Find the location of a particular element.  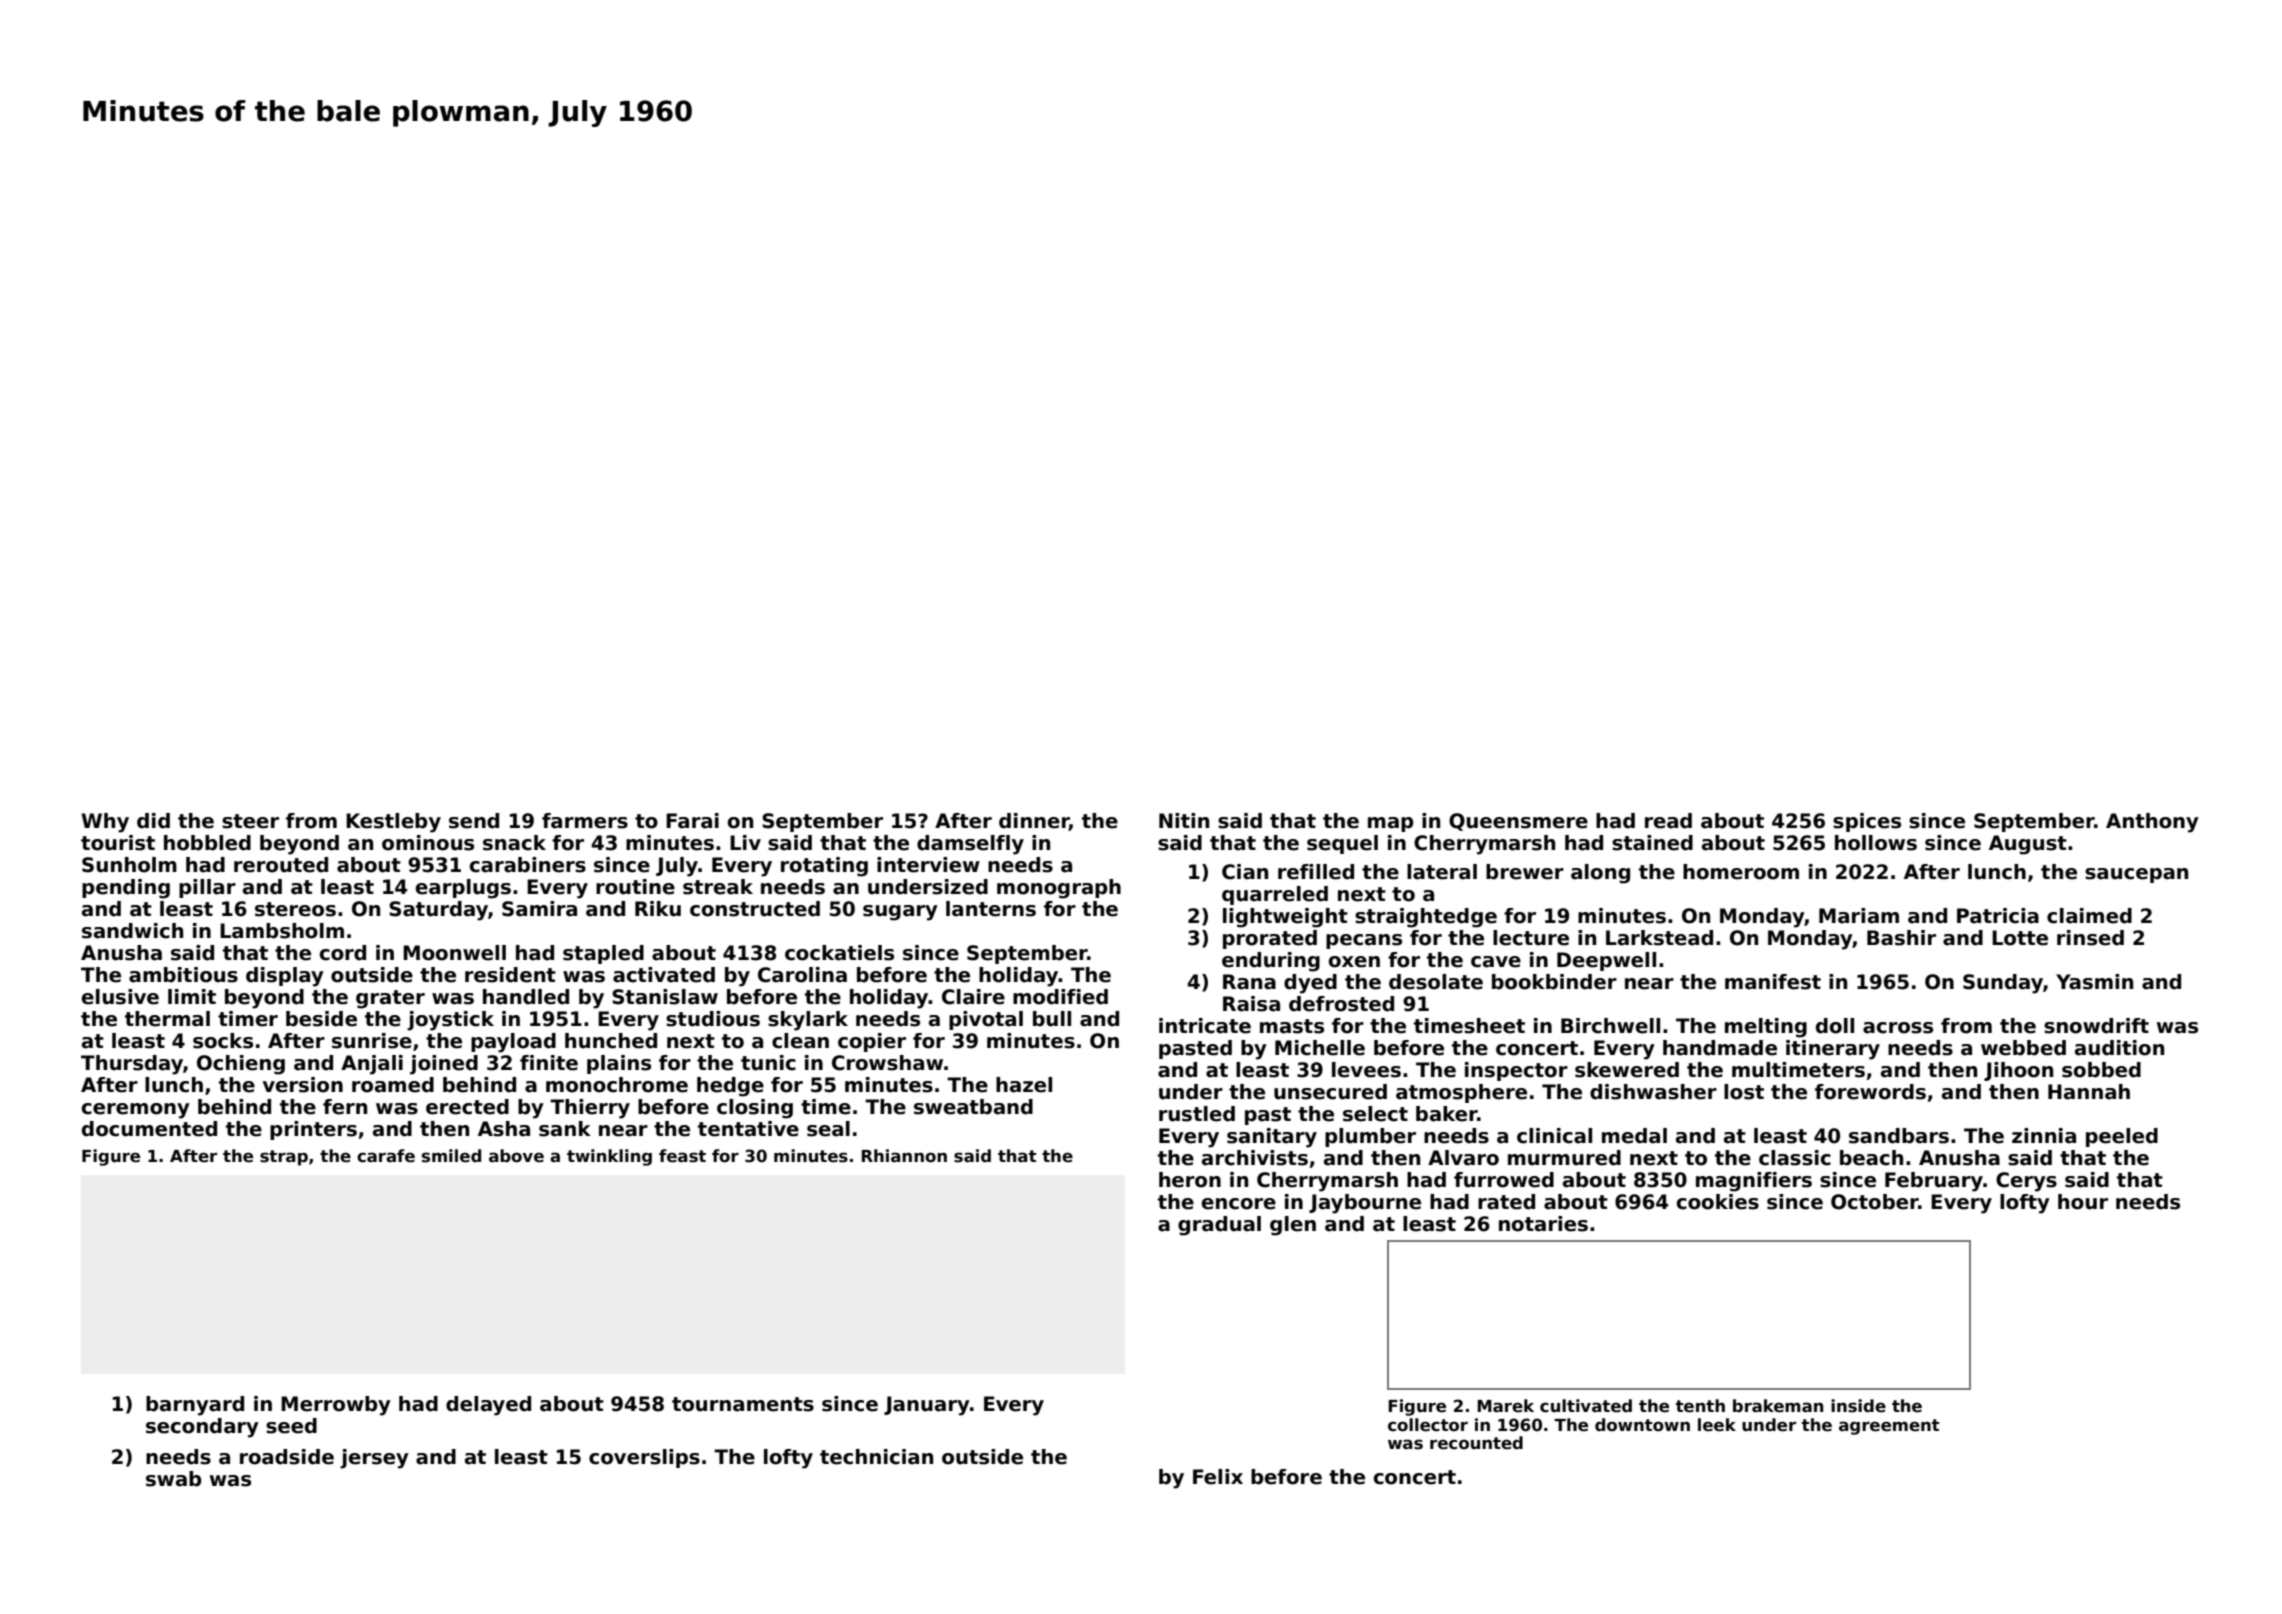

documented is located at coordinates (149, 1129).
